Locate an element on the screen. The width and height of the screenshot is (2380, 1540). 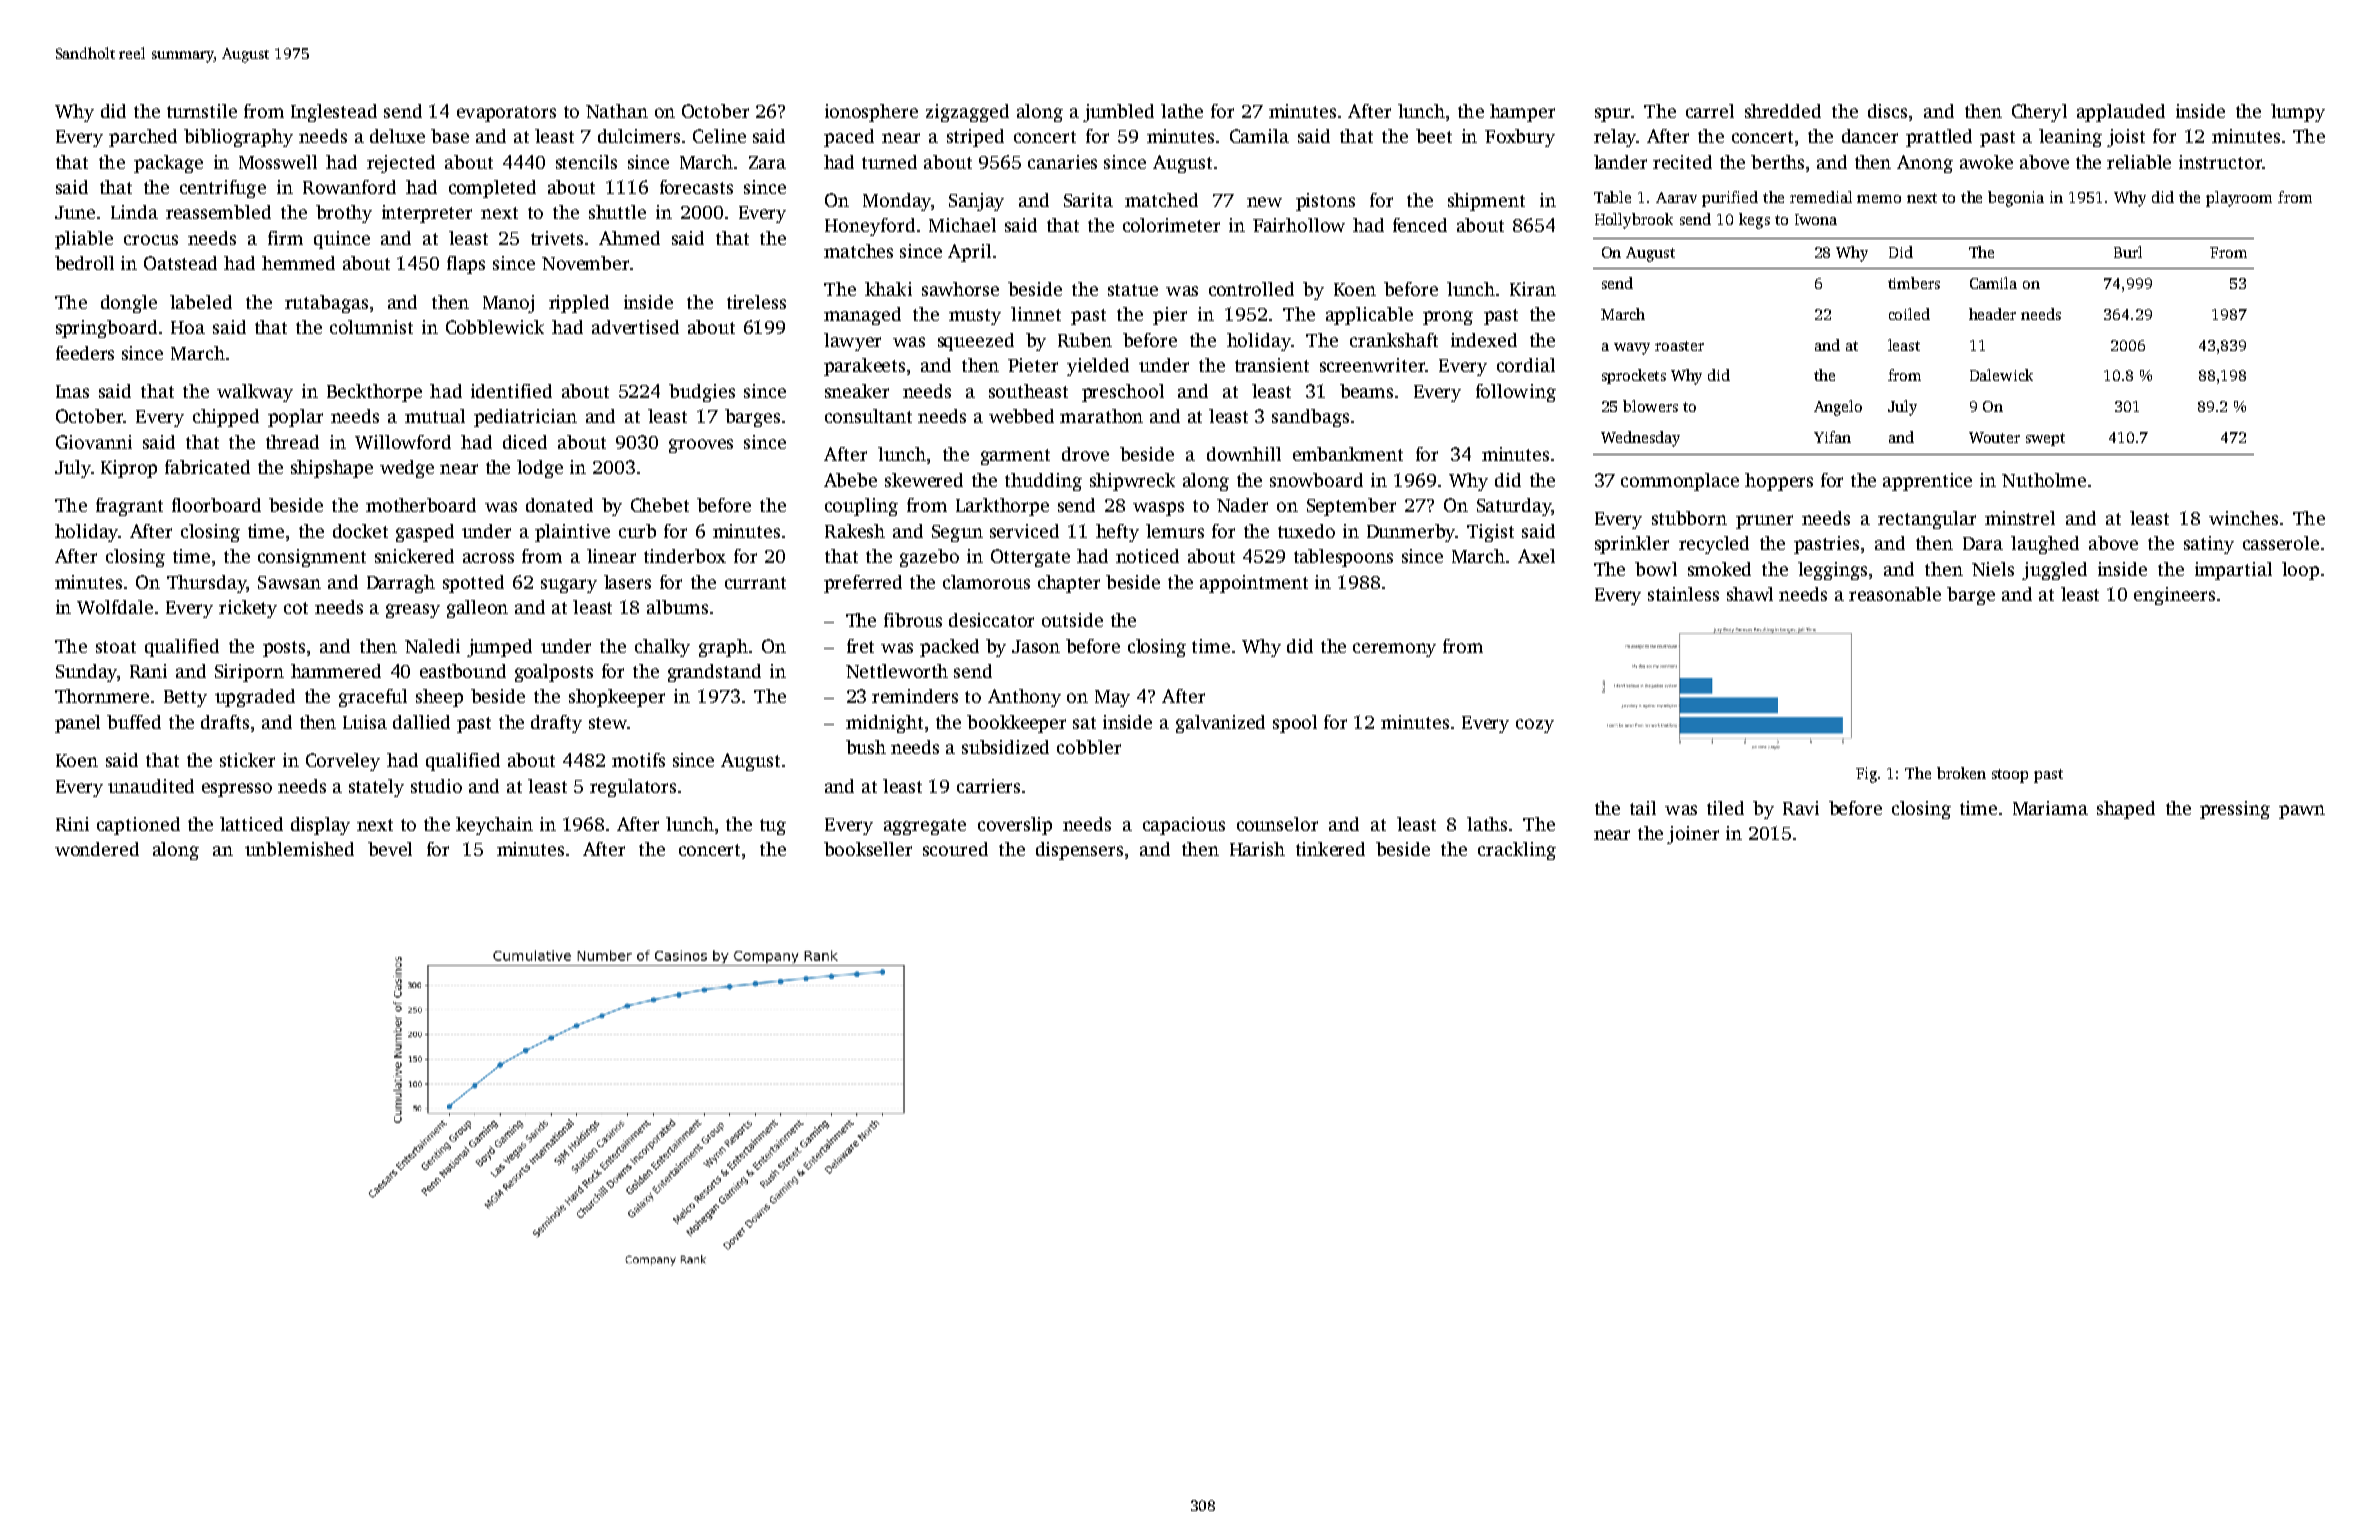
turnstile is located at coordinates (202, 111).
